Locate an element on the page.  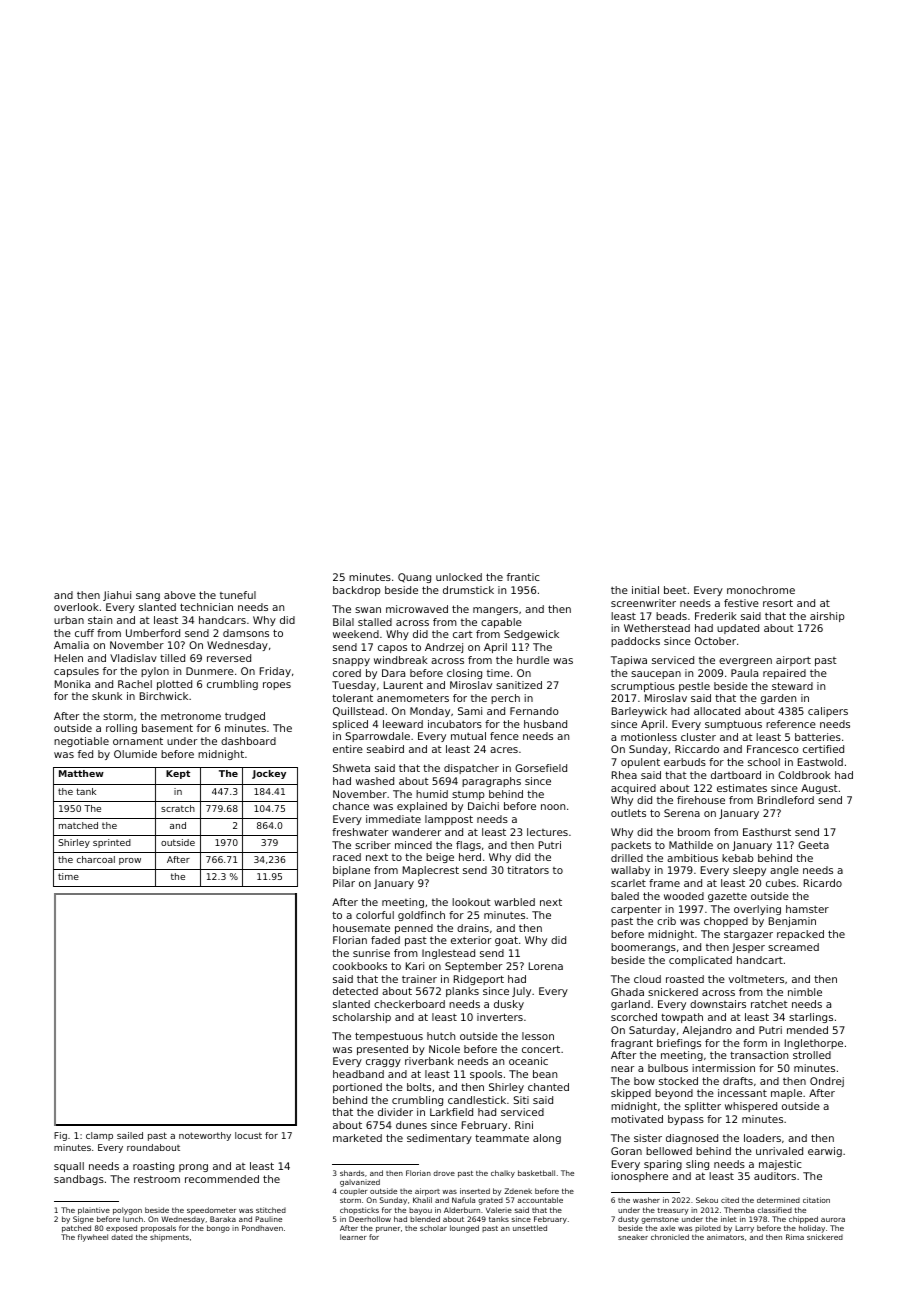
charcoal is located at coordinates (96, 859).
